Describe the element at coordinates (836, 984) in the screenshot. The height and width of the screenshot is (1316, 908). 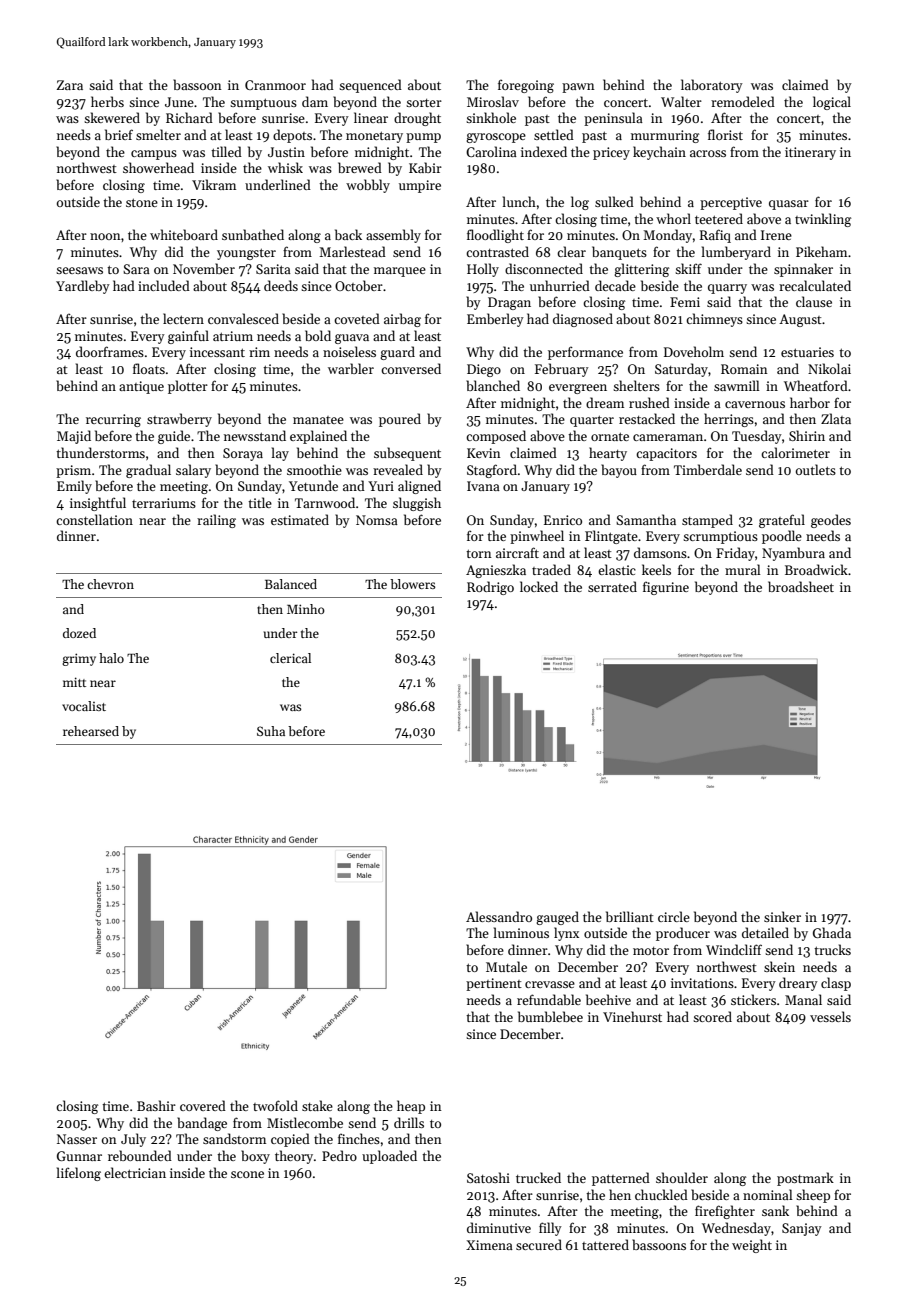
I see `clasp` at that location.
